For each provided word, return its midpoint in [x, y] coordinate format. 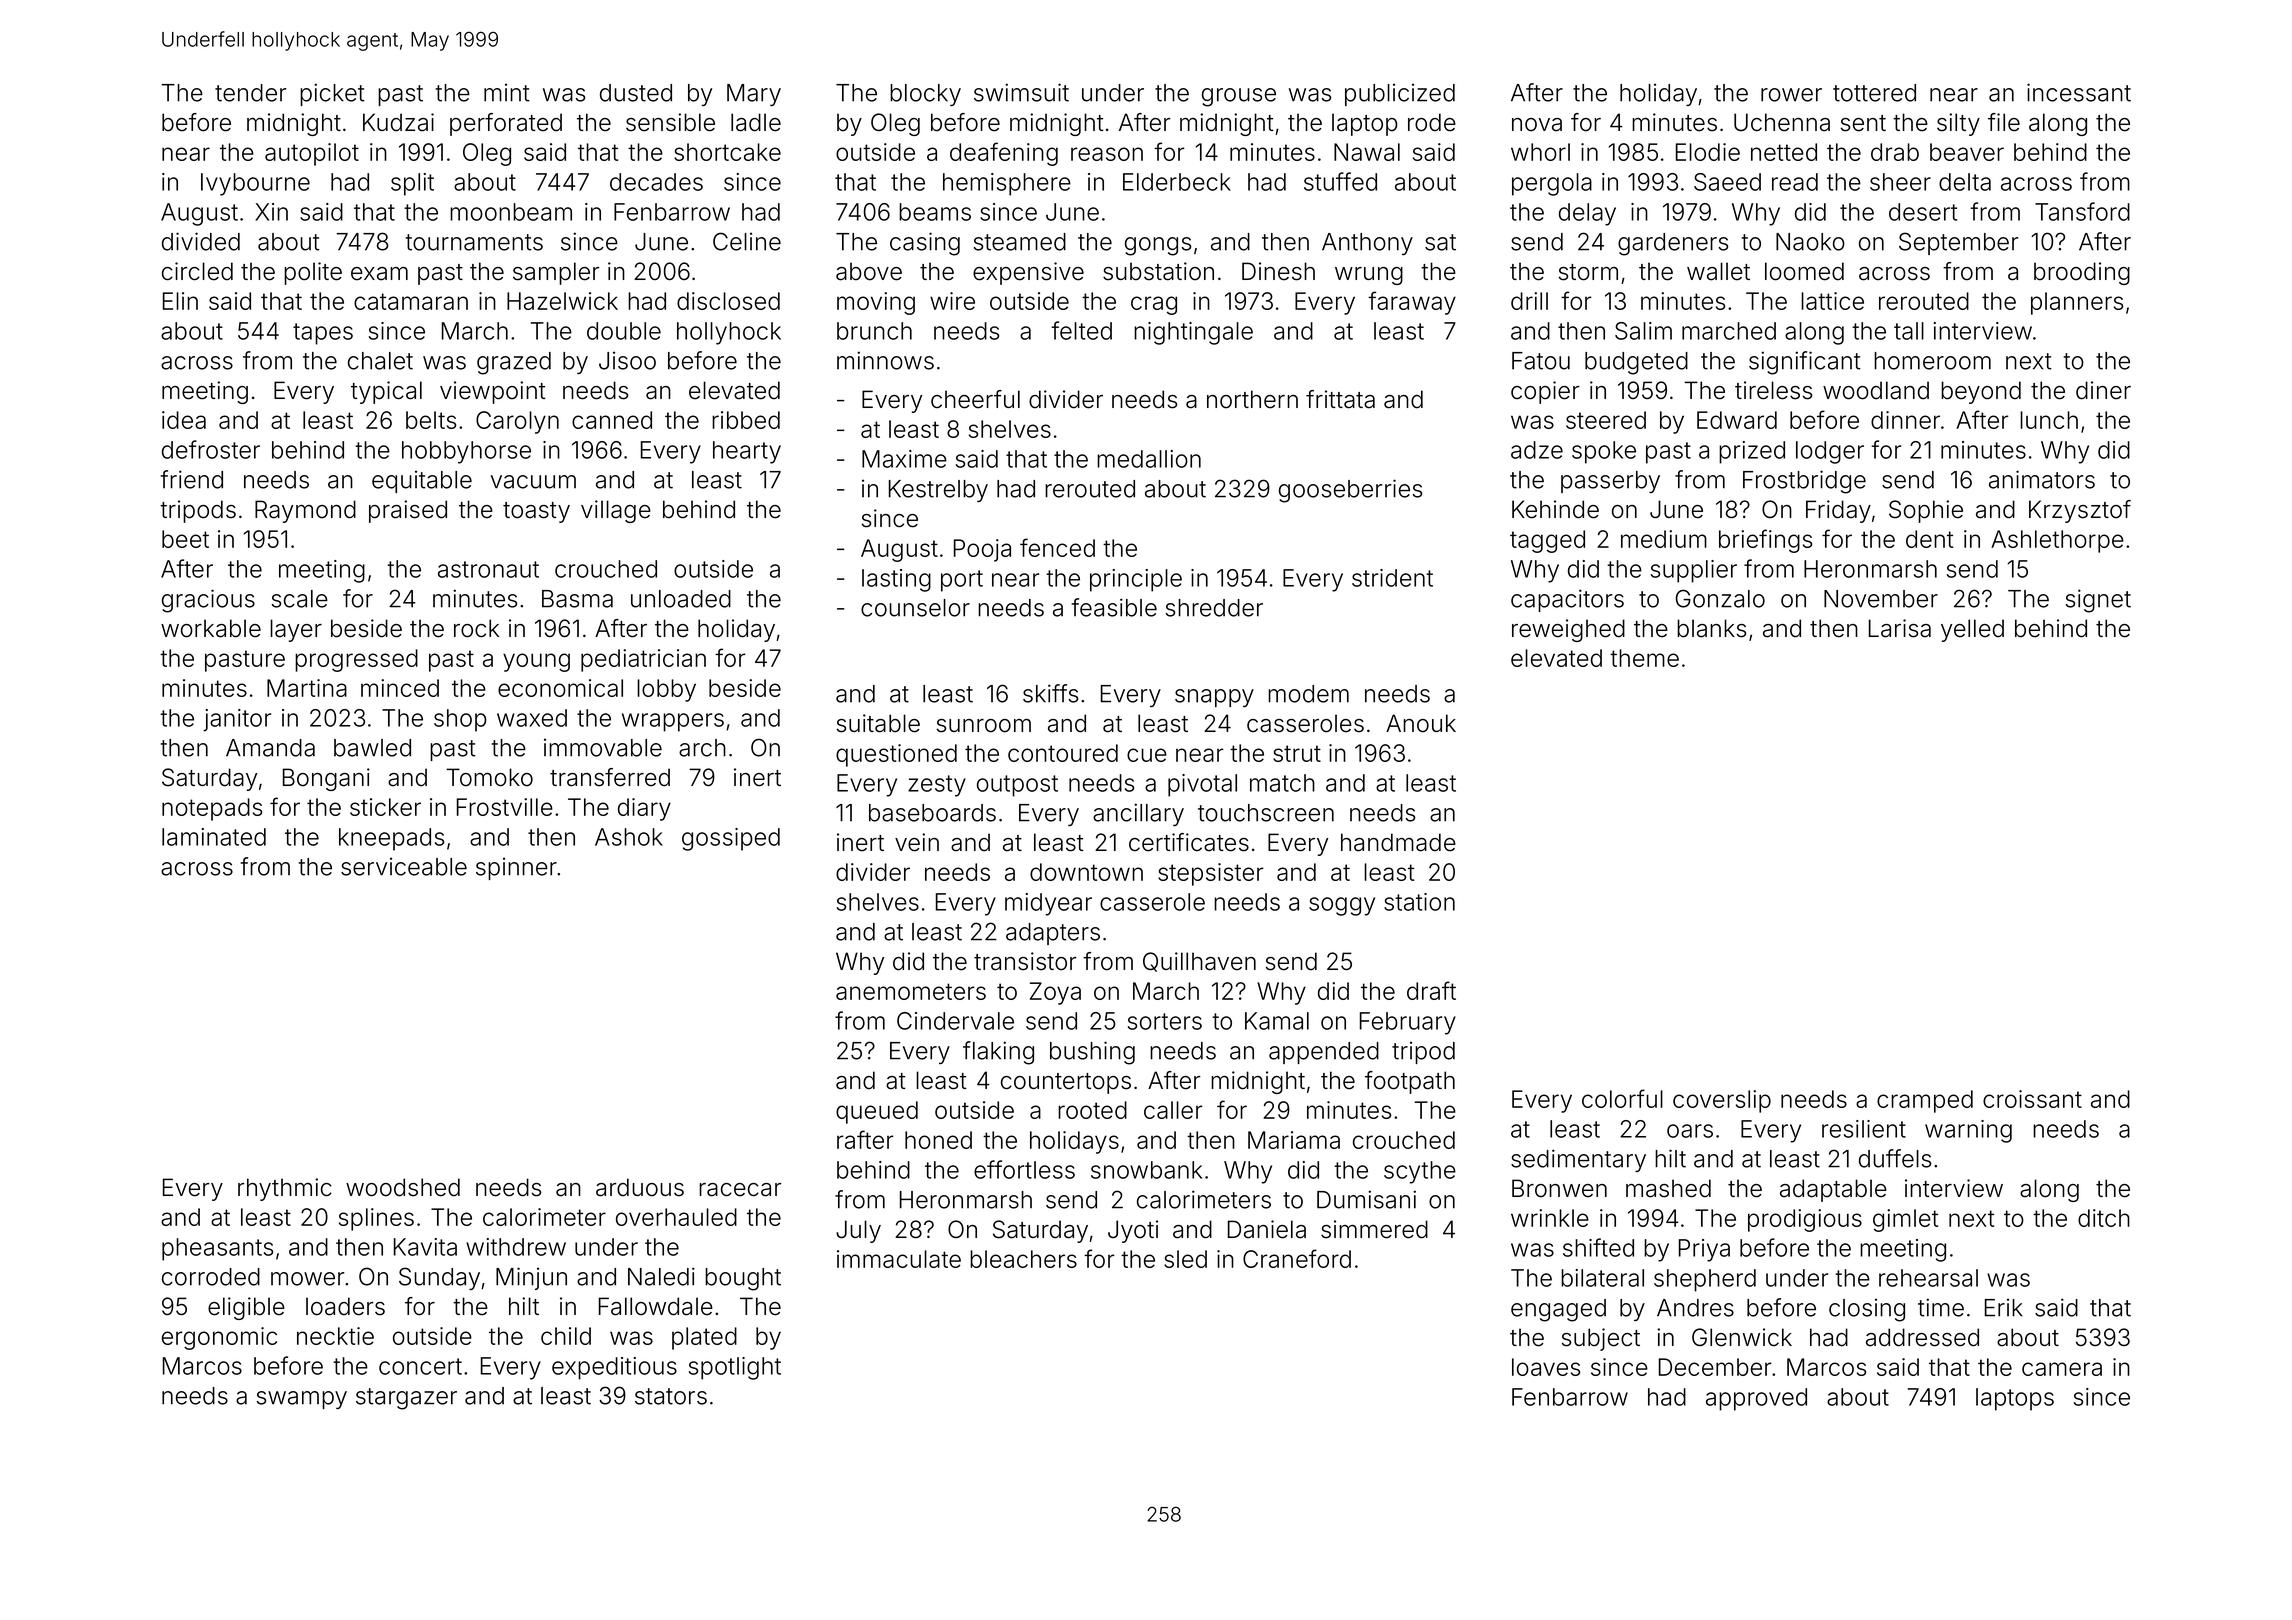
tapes [323, 334]
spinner [516, 868]
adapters [1053, 934]
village [616, 511]
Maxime [904, 459]
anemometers [911, 991]
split [412, 184]
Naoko [1810, 242]
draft [1431, 990]
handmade [1398, 842]
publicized [1400, 94]
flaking [998, 1053]
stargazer [406, 1399]
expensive [1028, 273]
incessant [2079, 92]
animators [2042, 479]
